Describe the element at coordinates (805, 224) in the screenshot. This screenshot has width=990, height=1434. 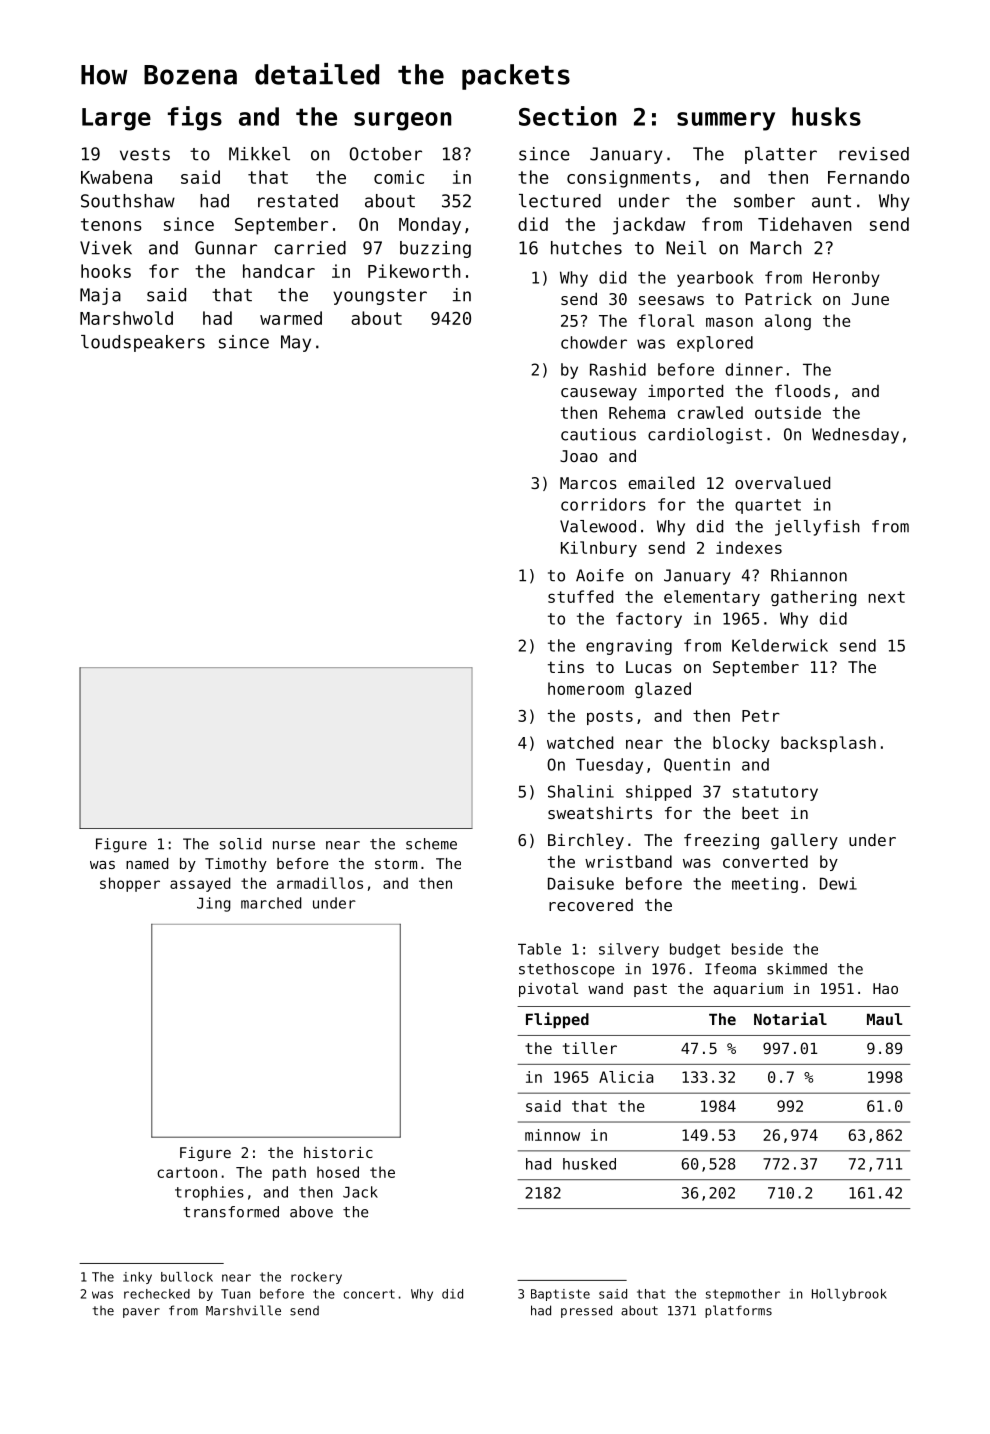
I see `Tidehaven` at that location.
